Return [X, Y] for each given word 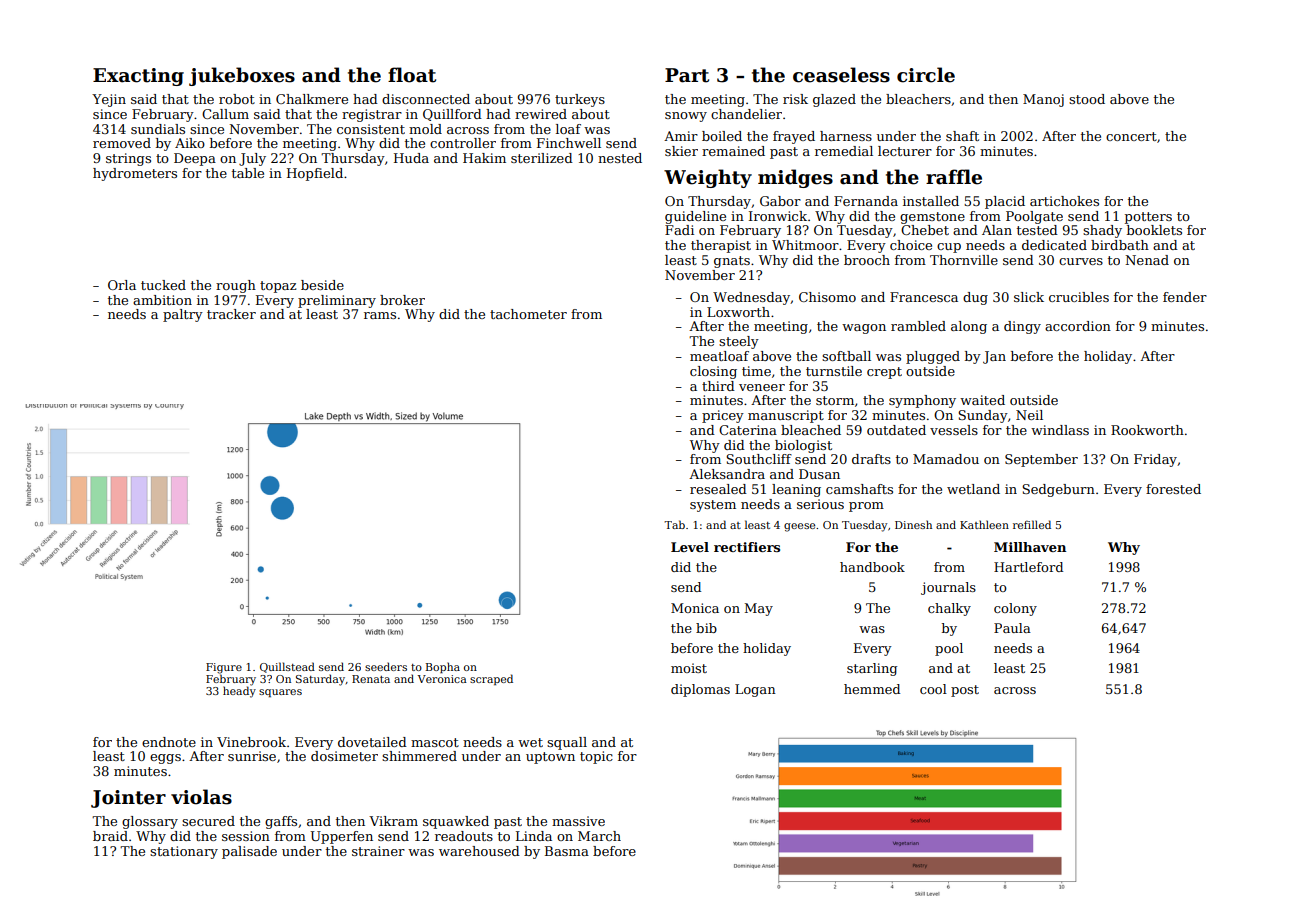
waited [982, 400]
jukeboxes [242, 76]
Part [687, 75]
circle [926, 75]
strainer [378, 851]
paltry [183, 315]
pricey [723, 416]
